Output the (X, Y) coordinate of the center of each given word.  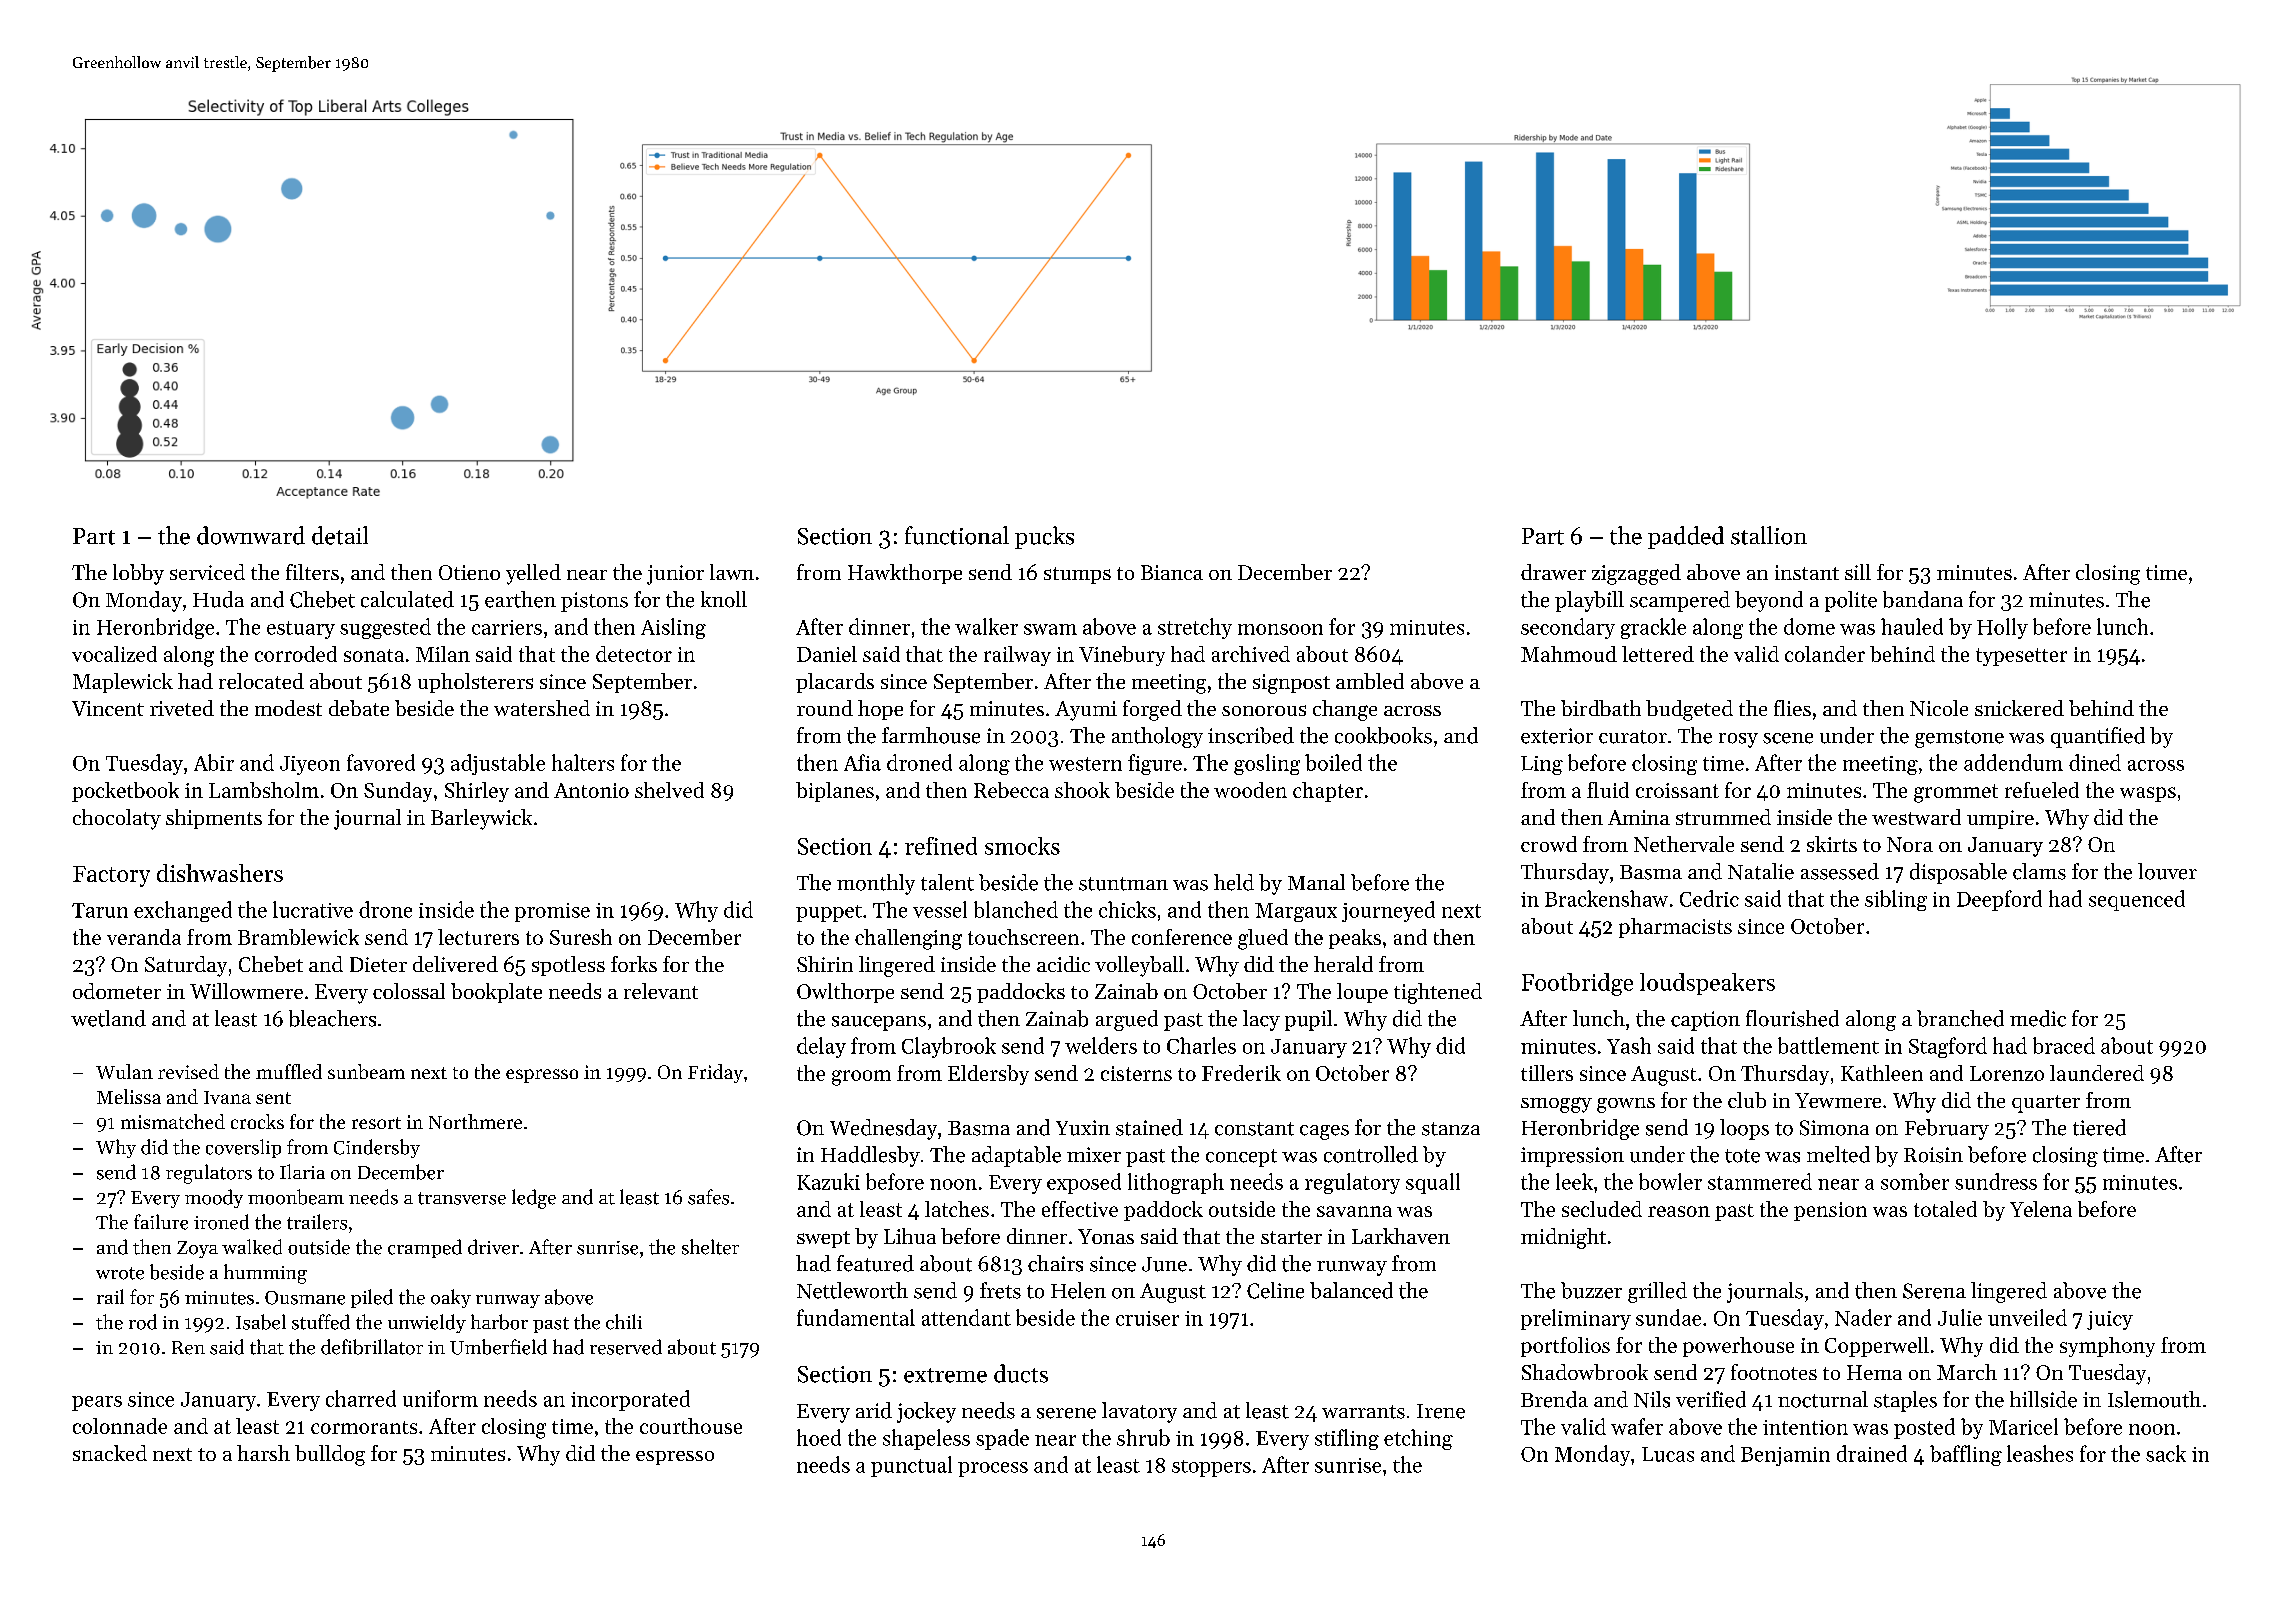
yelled (533, 574)
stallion (1769, 535)
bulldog (330, 1455)
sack (2166, 1453)
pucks (1044, 537)
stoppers (1211, 1468)
